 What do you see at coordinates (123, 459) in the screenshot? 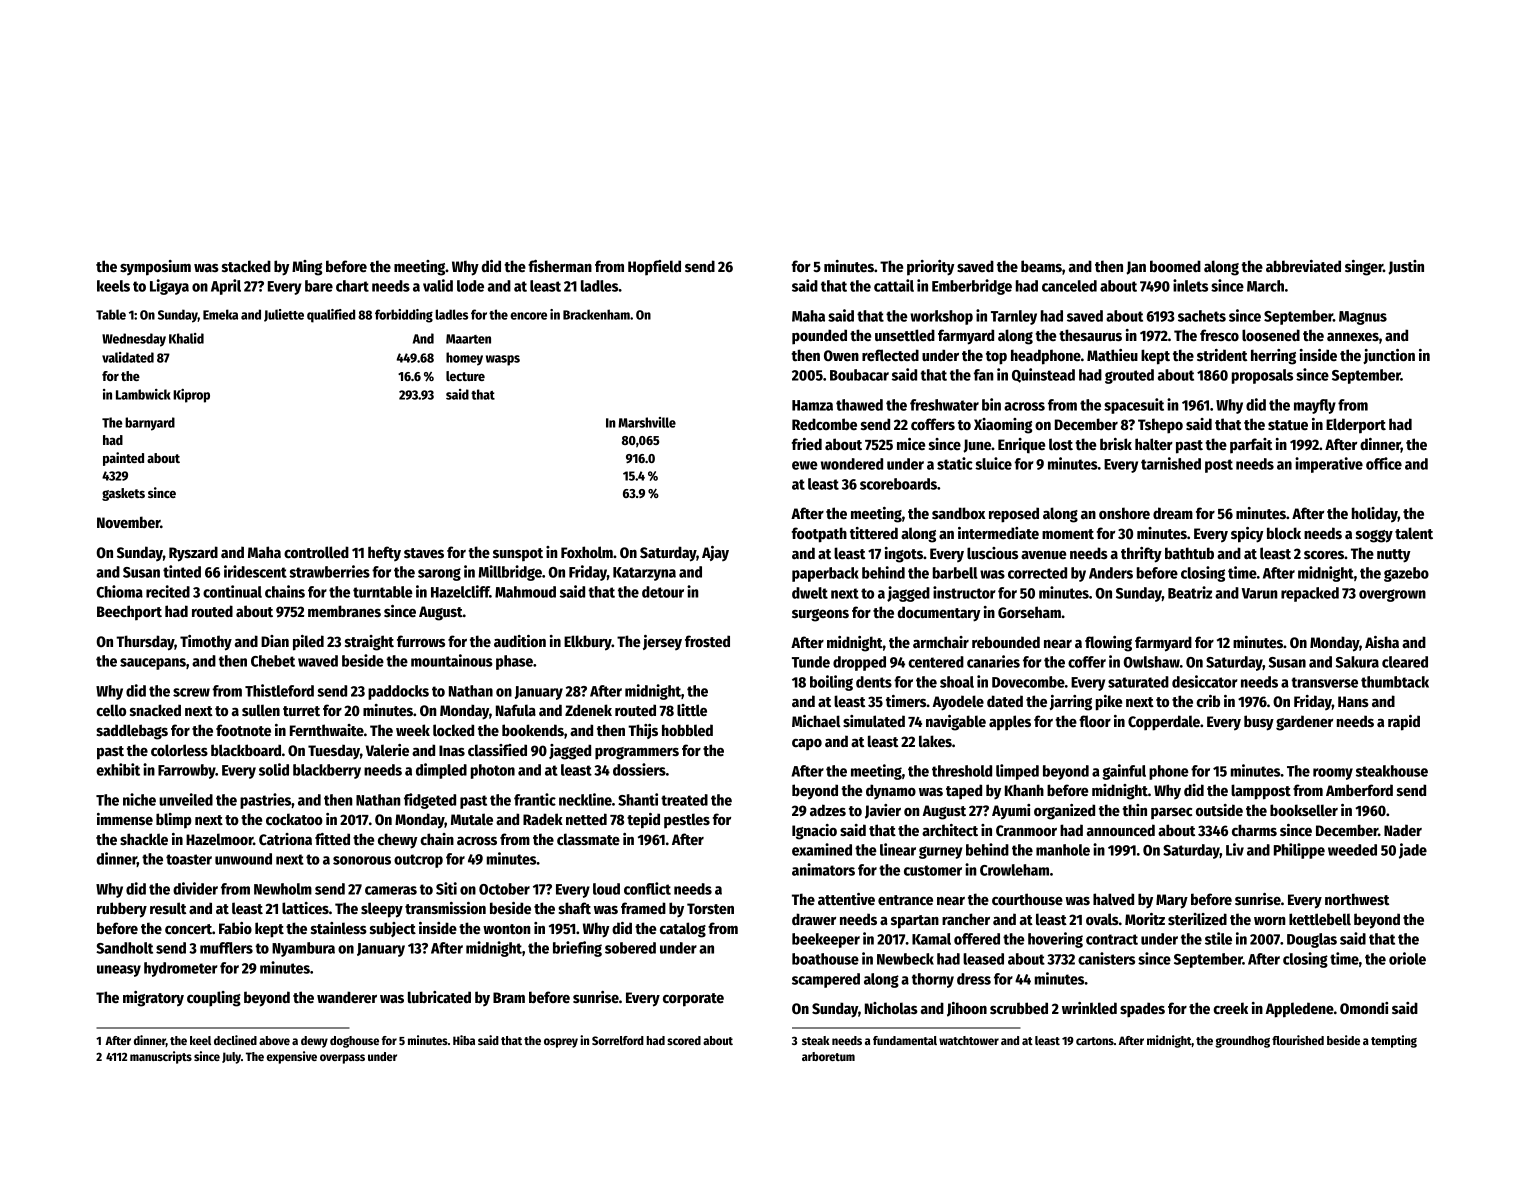
I see `painted` at bounding box center [123, 459].
